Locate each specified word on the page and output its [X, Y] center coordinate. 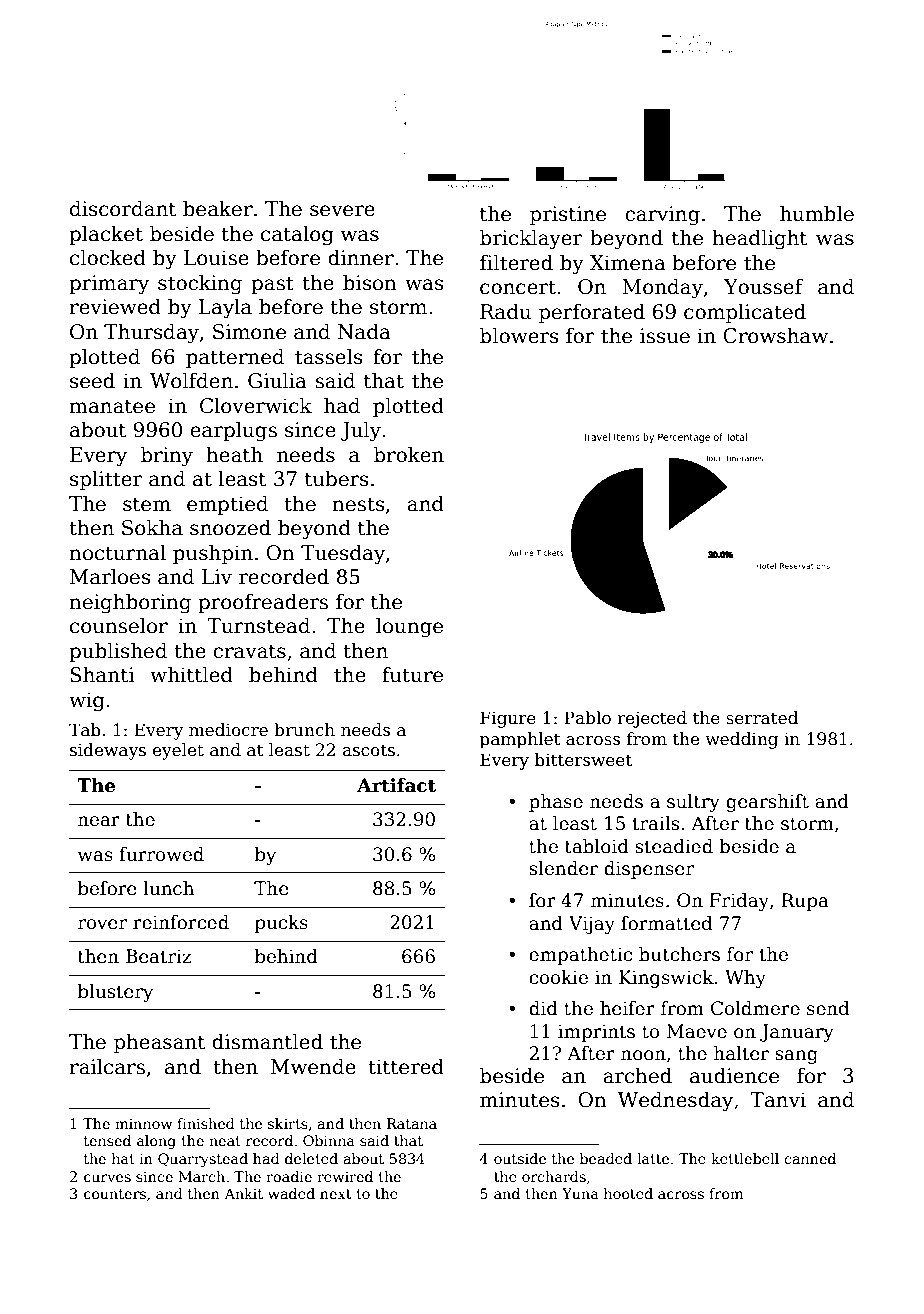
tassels [329, 356]
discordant [123, 208]
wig [87, 702]
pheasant [159, 1043]
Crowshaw [775, 335]
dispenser [649, 870]
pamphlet [520, 740]
